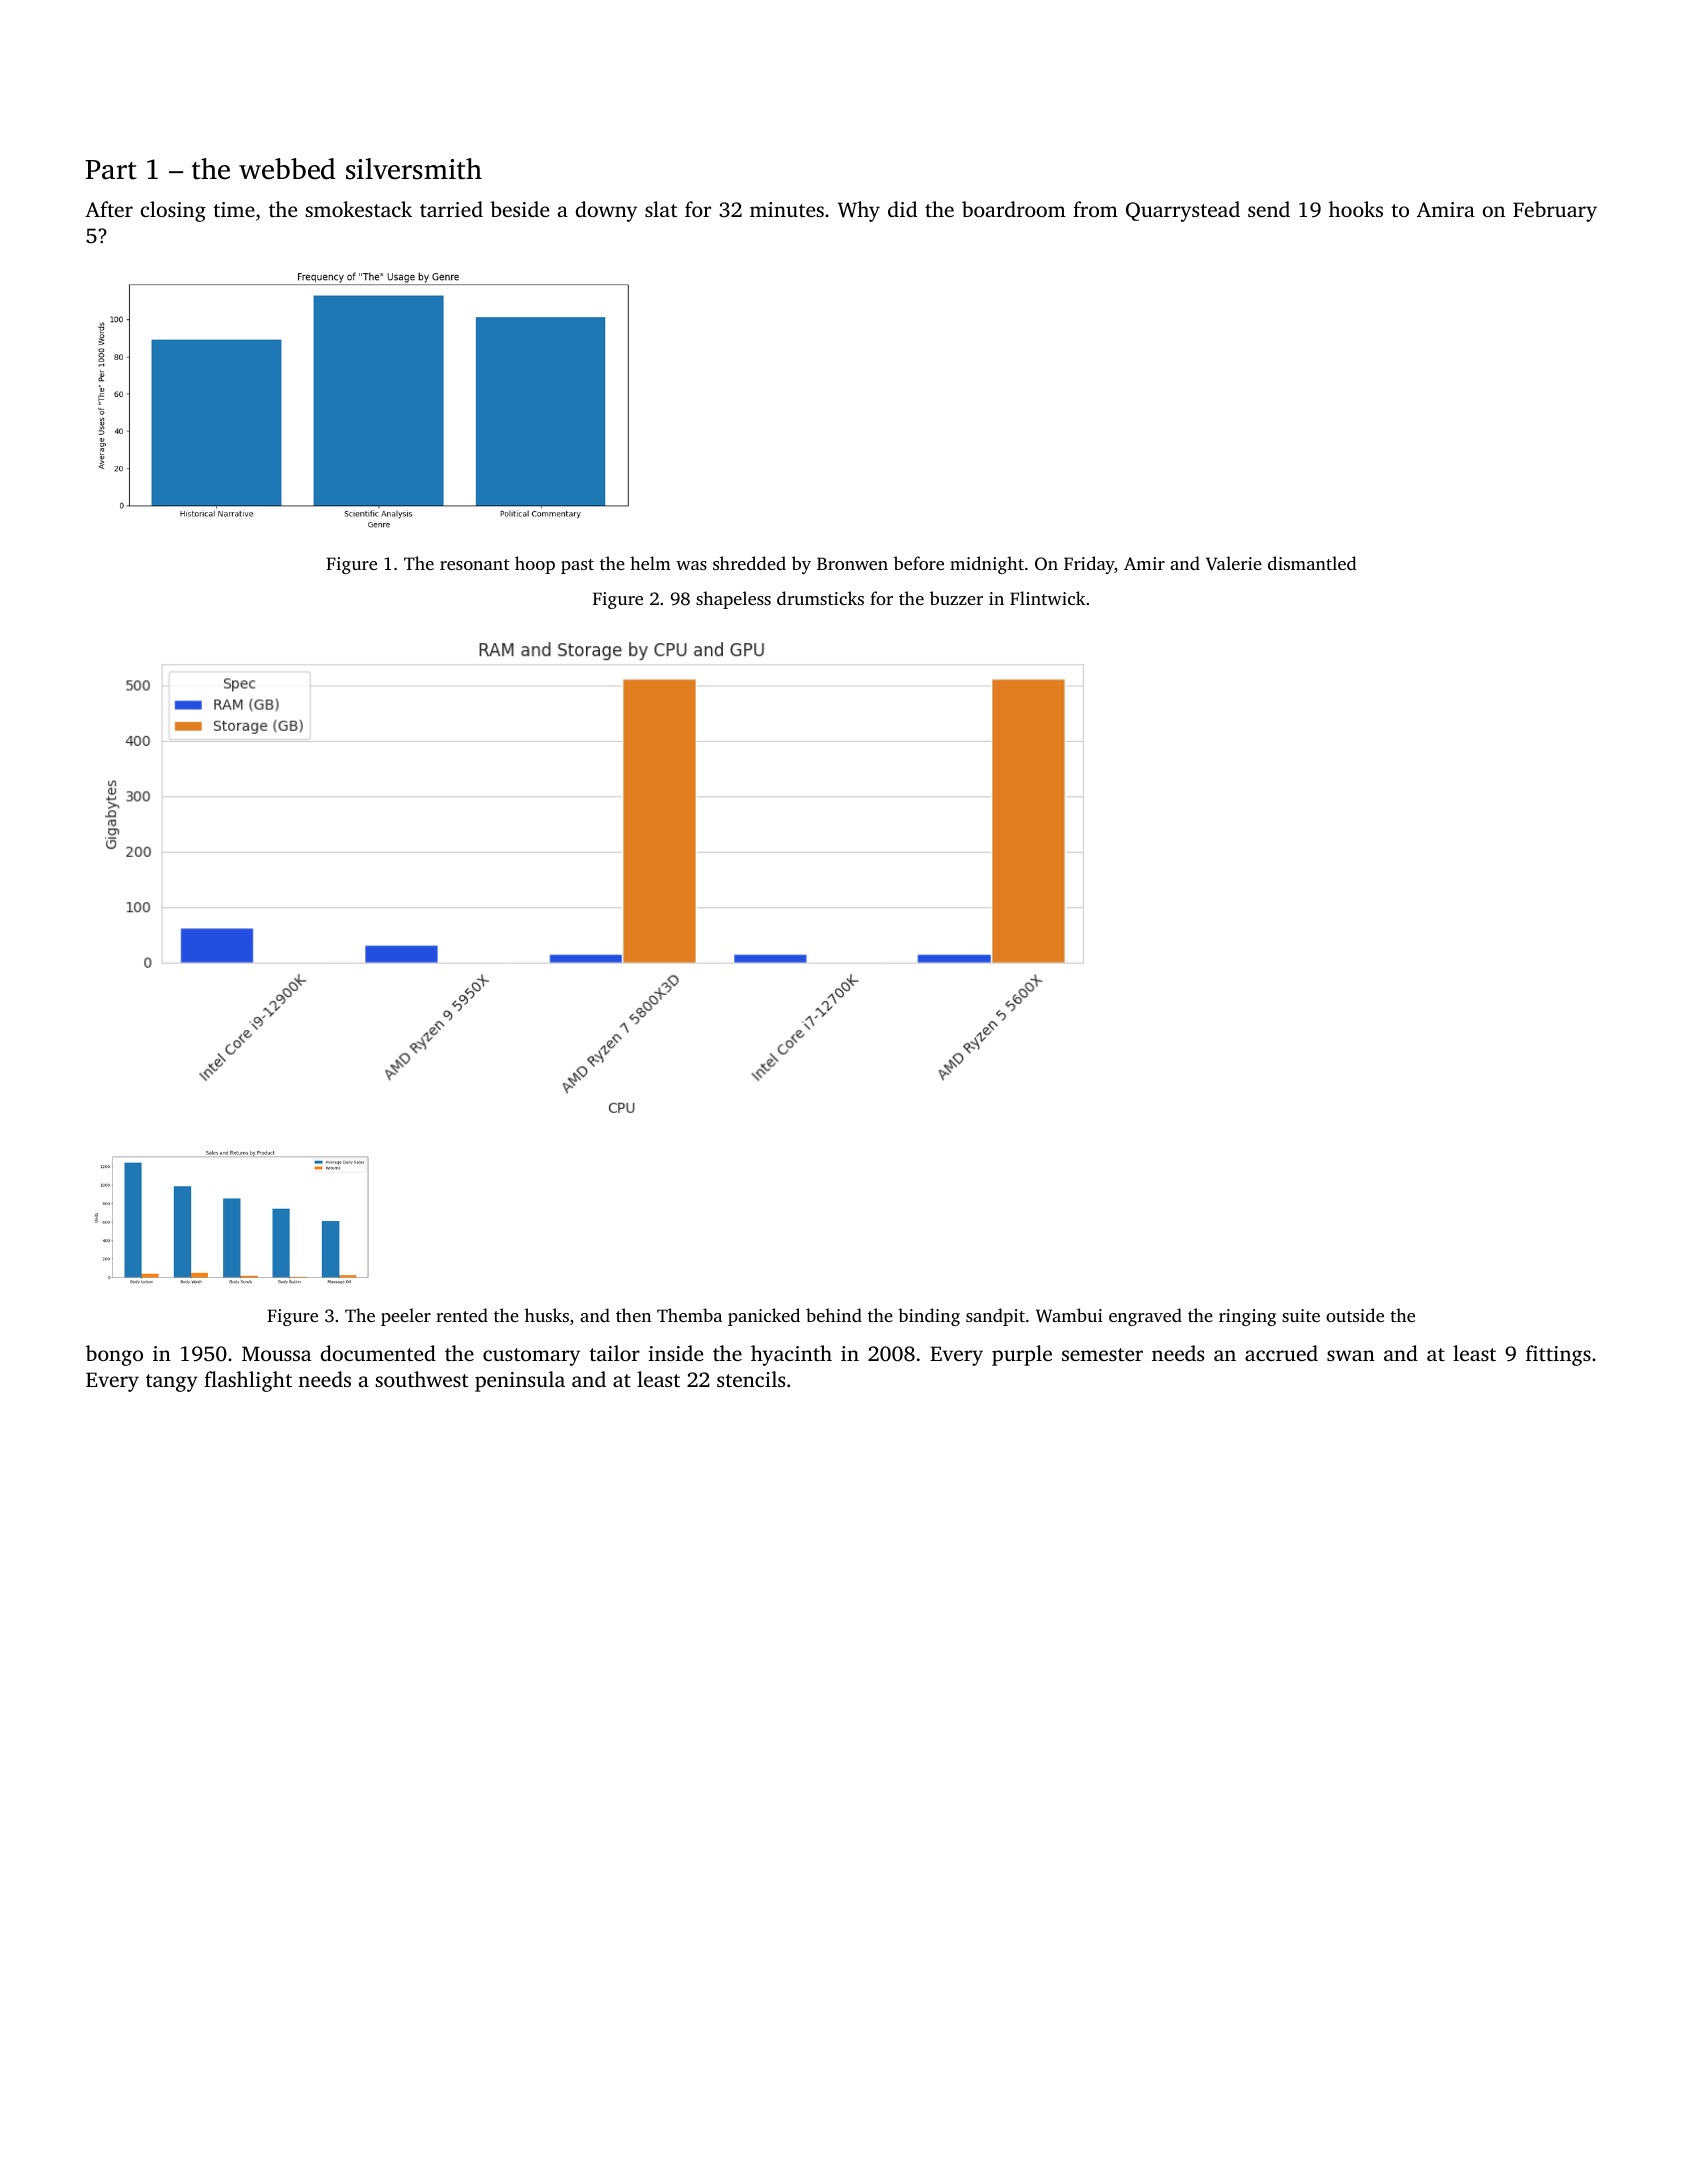 Image resolution: width=1683 pixels, height=2178 pixels. Describe the element at coordinates (1234, 563) in the page. I see `Valerie` at that location.
